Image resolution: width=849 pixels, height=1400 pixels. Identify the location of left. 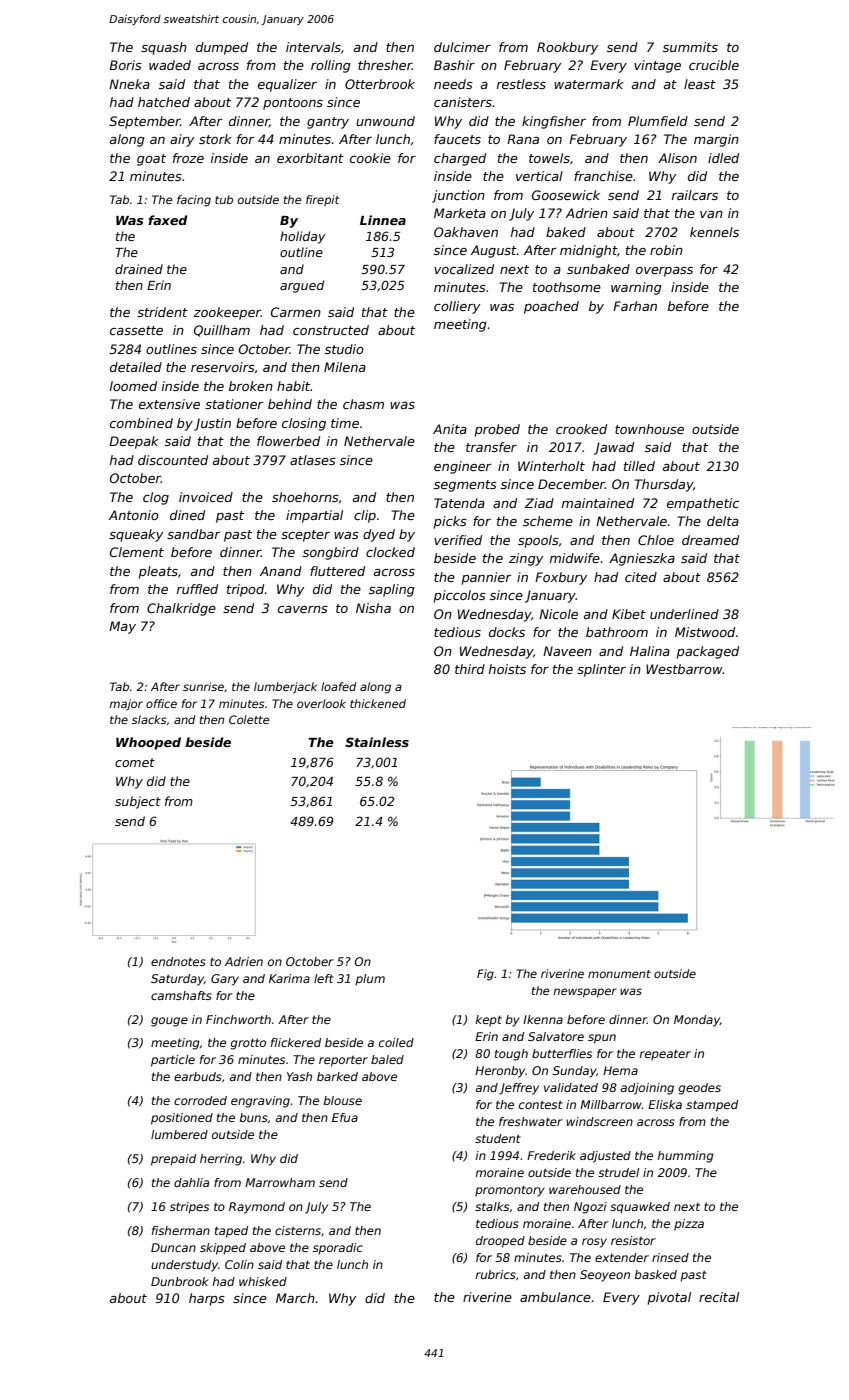
(324, 978).
